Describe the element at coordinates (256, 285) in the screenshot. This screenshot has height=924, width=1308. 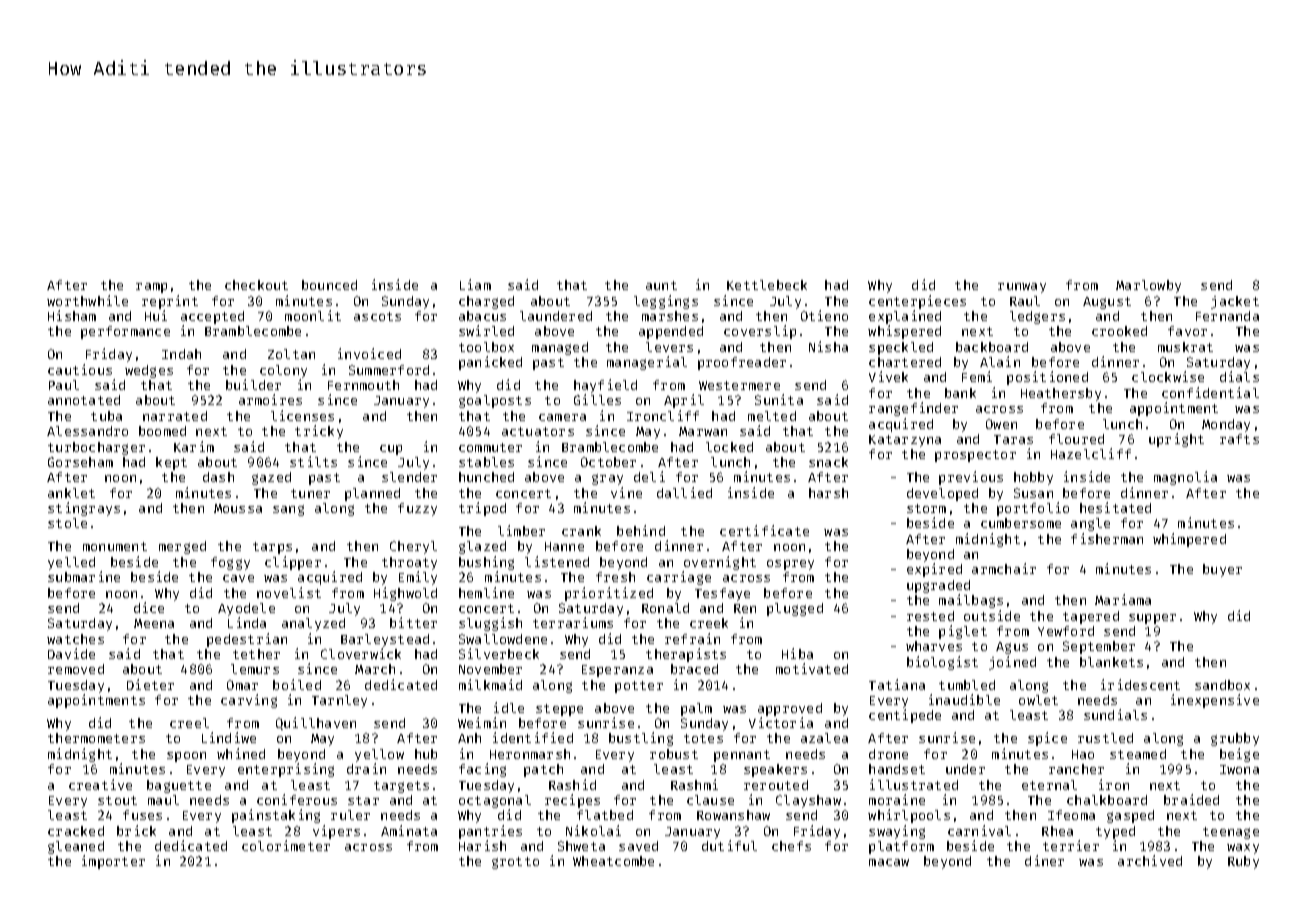
I see `checkout` at that location.
